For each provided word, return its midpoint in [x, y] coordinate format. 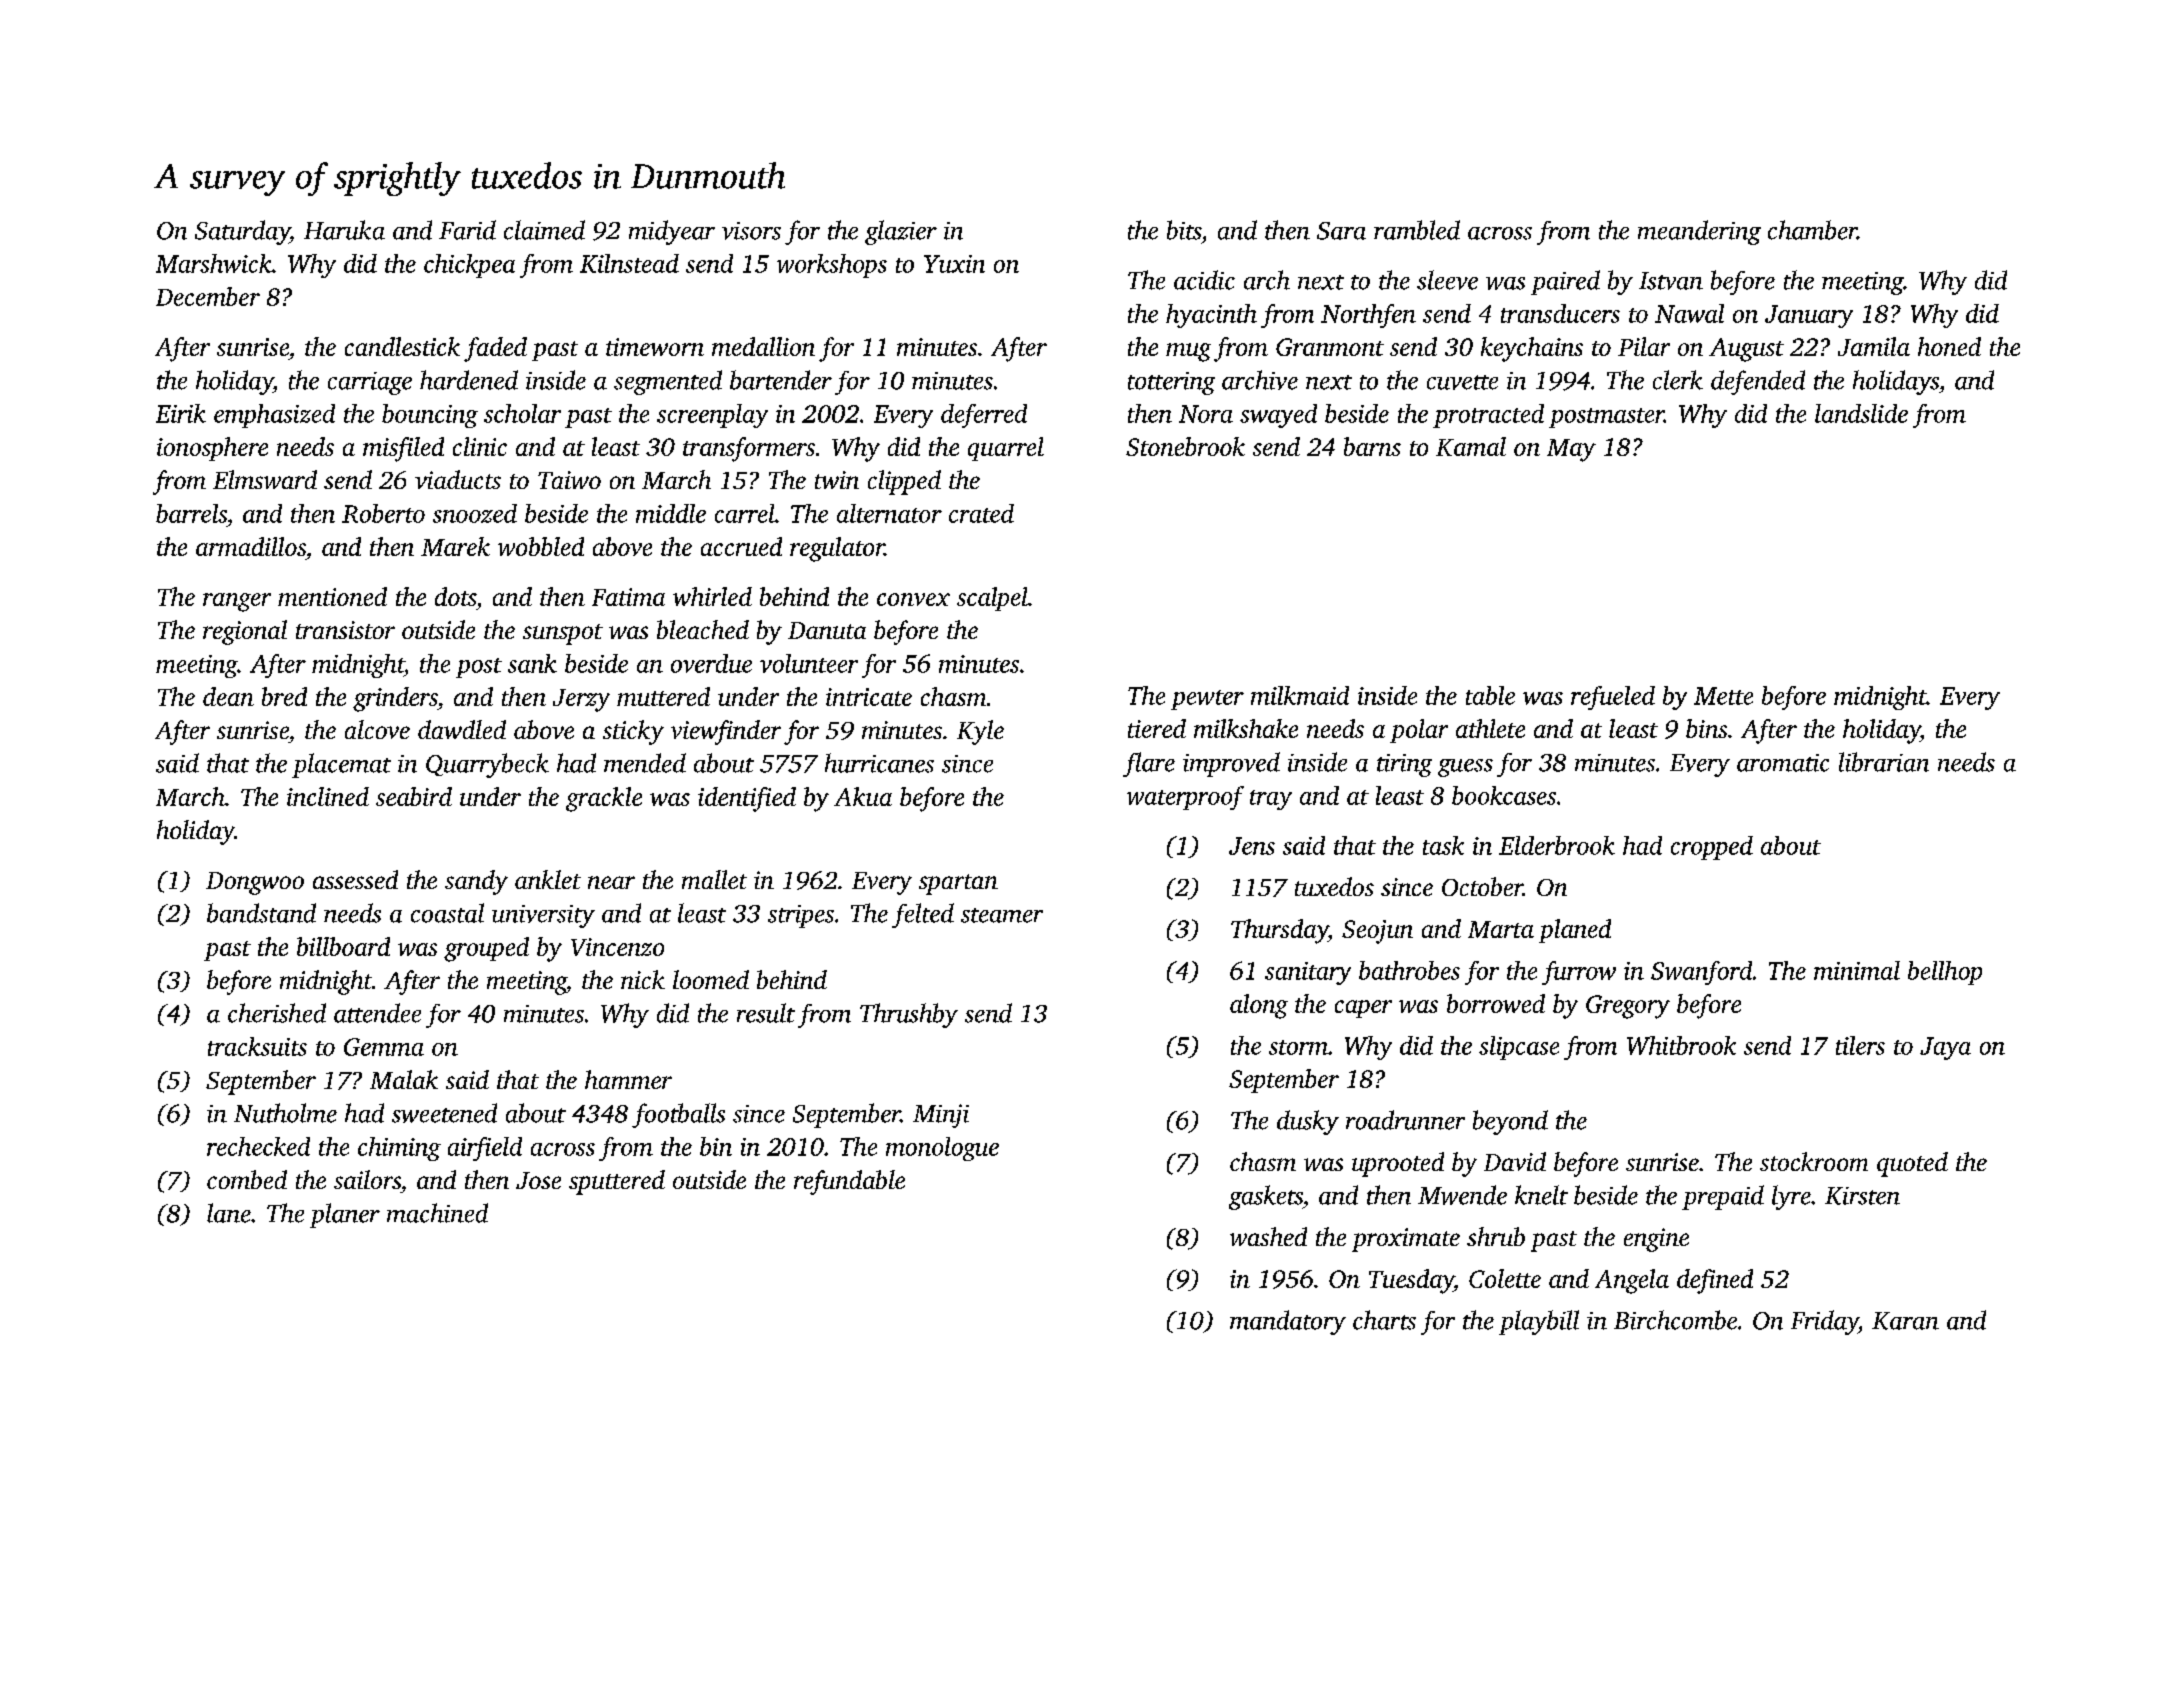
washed [1268, 1236]
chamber [1812, 230]
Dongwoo [255, 883]
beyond [1510, 1122]
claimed [544, 230]
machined [437, 1213]
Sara [1341, 231]
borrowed [1496, 1003]
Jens [1252, 846]
